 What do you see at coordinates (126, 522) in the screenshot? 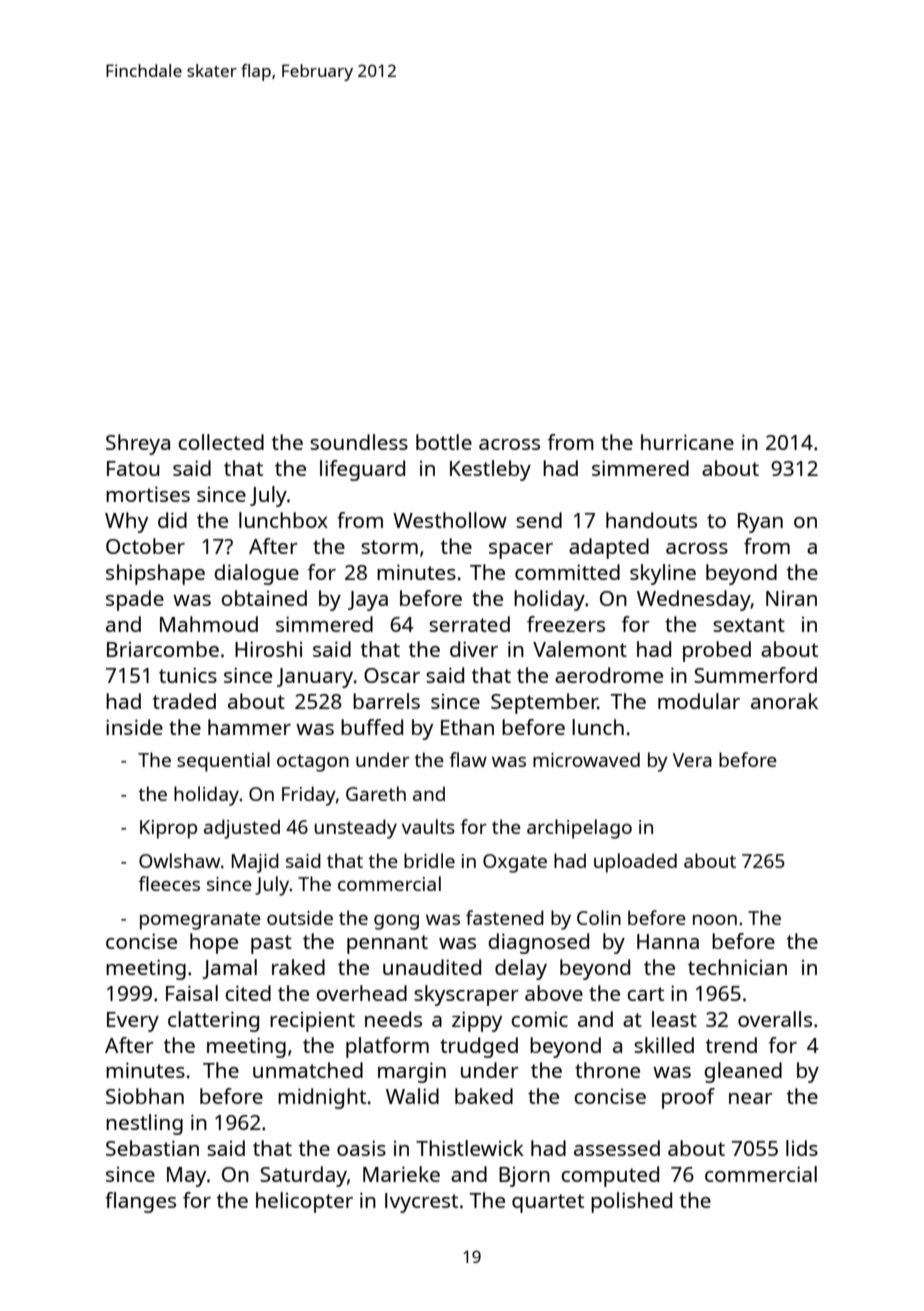
I see `Why` at bounding box center [126, 522].
